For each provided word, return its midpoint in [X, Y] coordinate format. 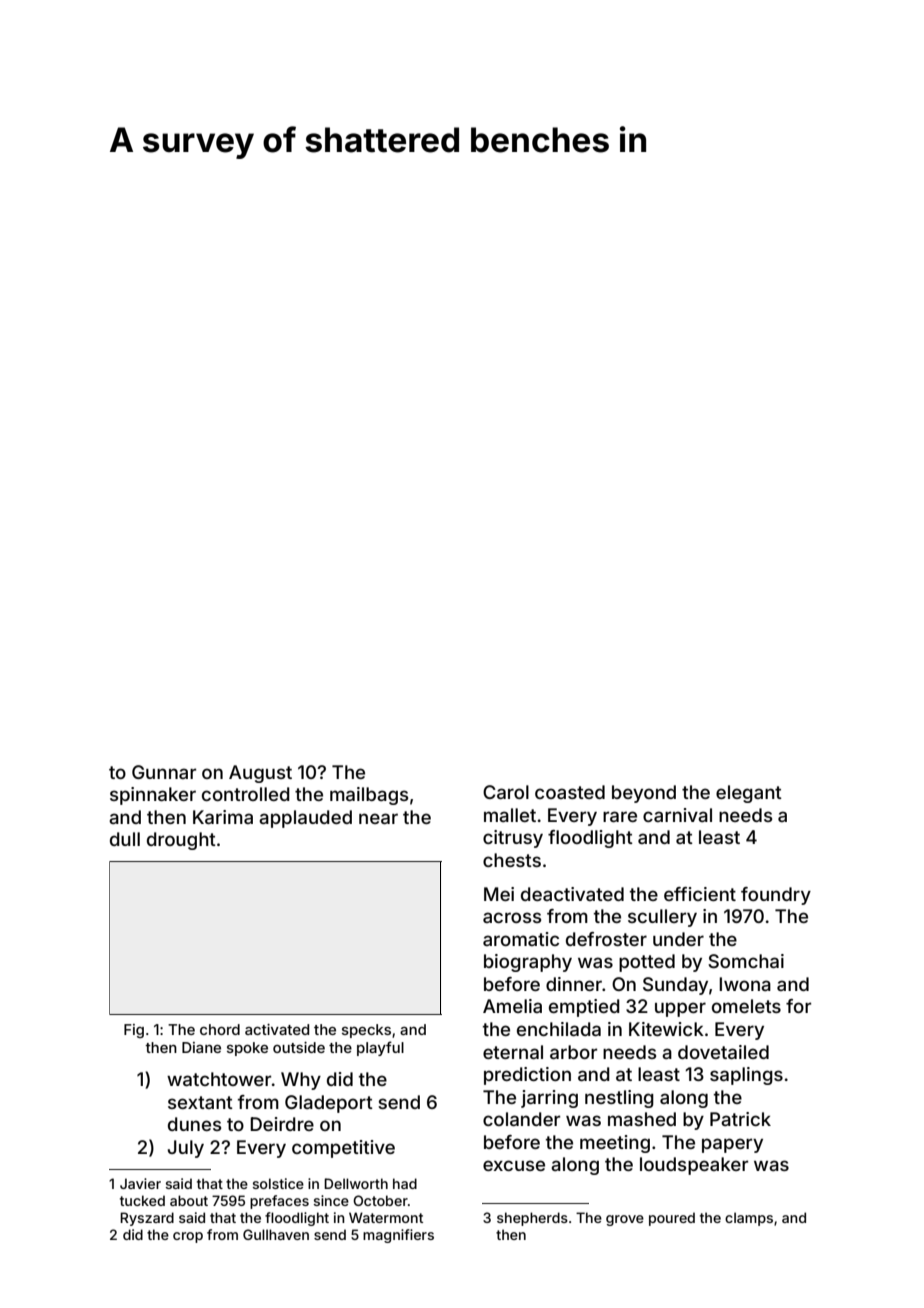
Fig [134, 1031]
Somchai [746, 961]
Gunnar [164, 772]
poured [672, 1219]
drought [181, 841]
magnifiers [398, 1236]
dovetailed [723, 1052]
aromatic [521, 939]
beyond [644, 794]
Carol [506, 792]
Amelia [512, 1006]
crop [188, 1237]
